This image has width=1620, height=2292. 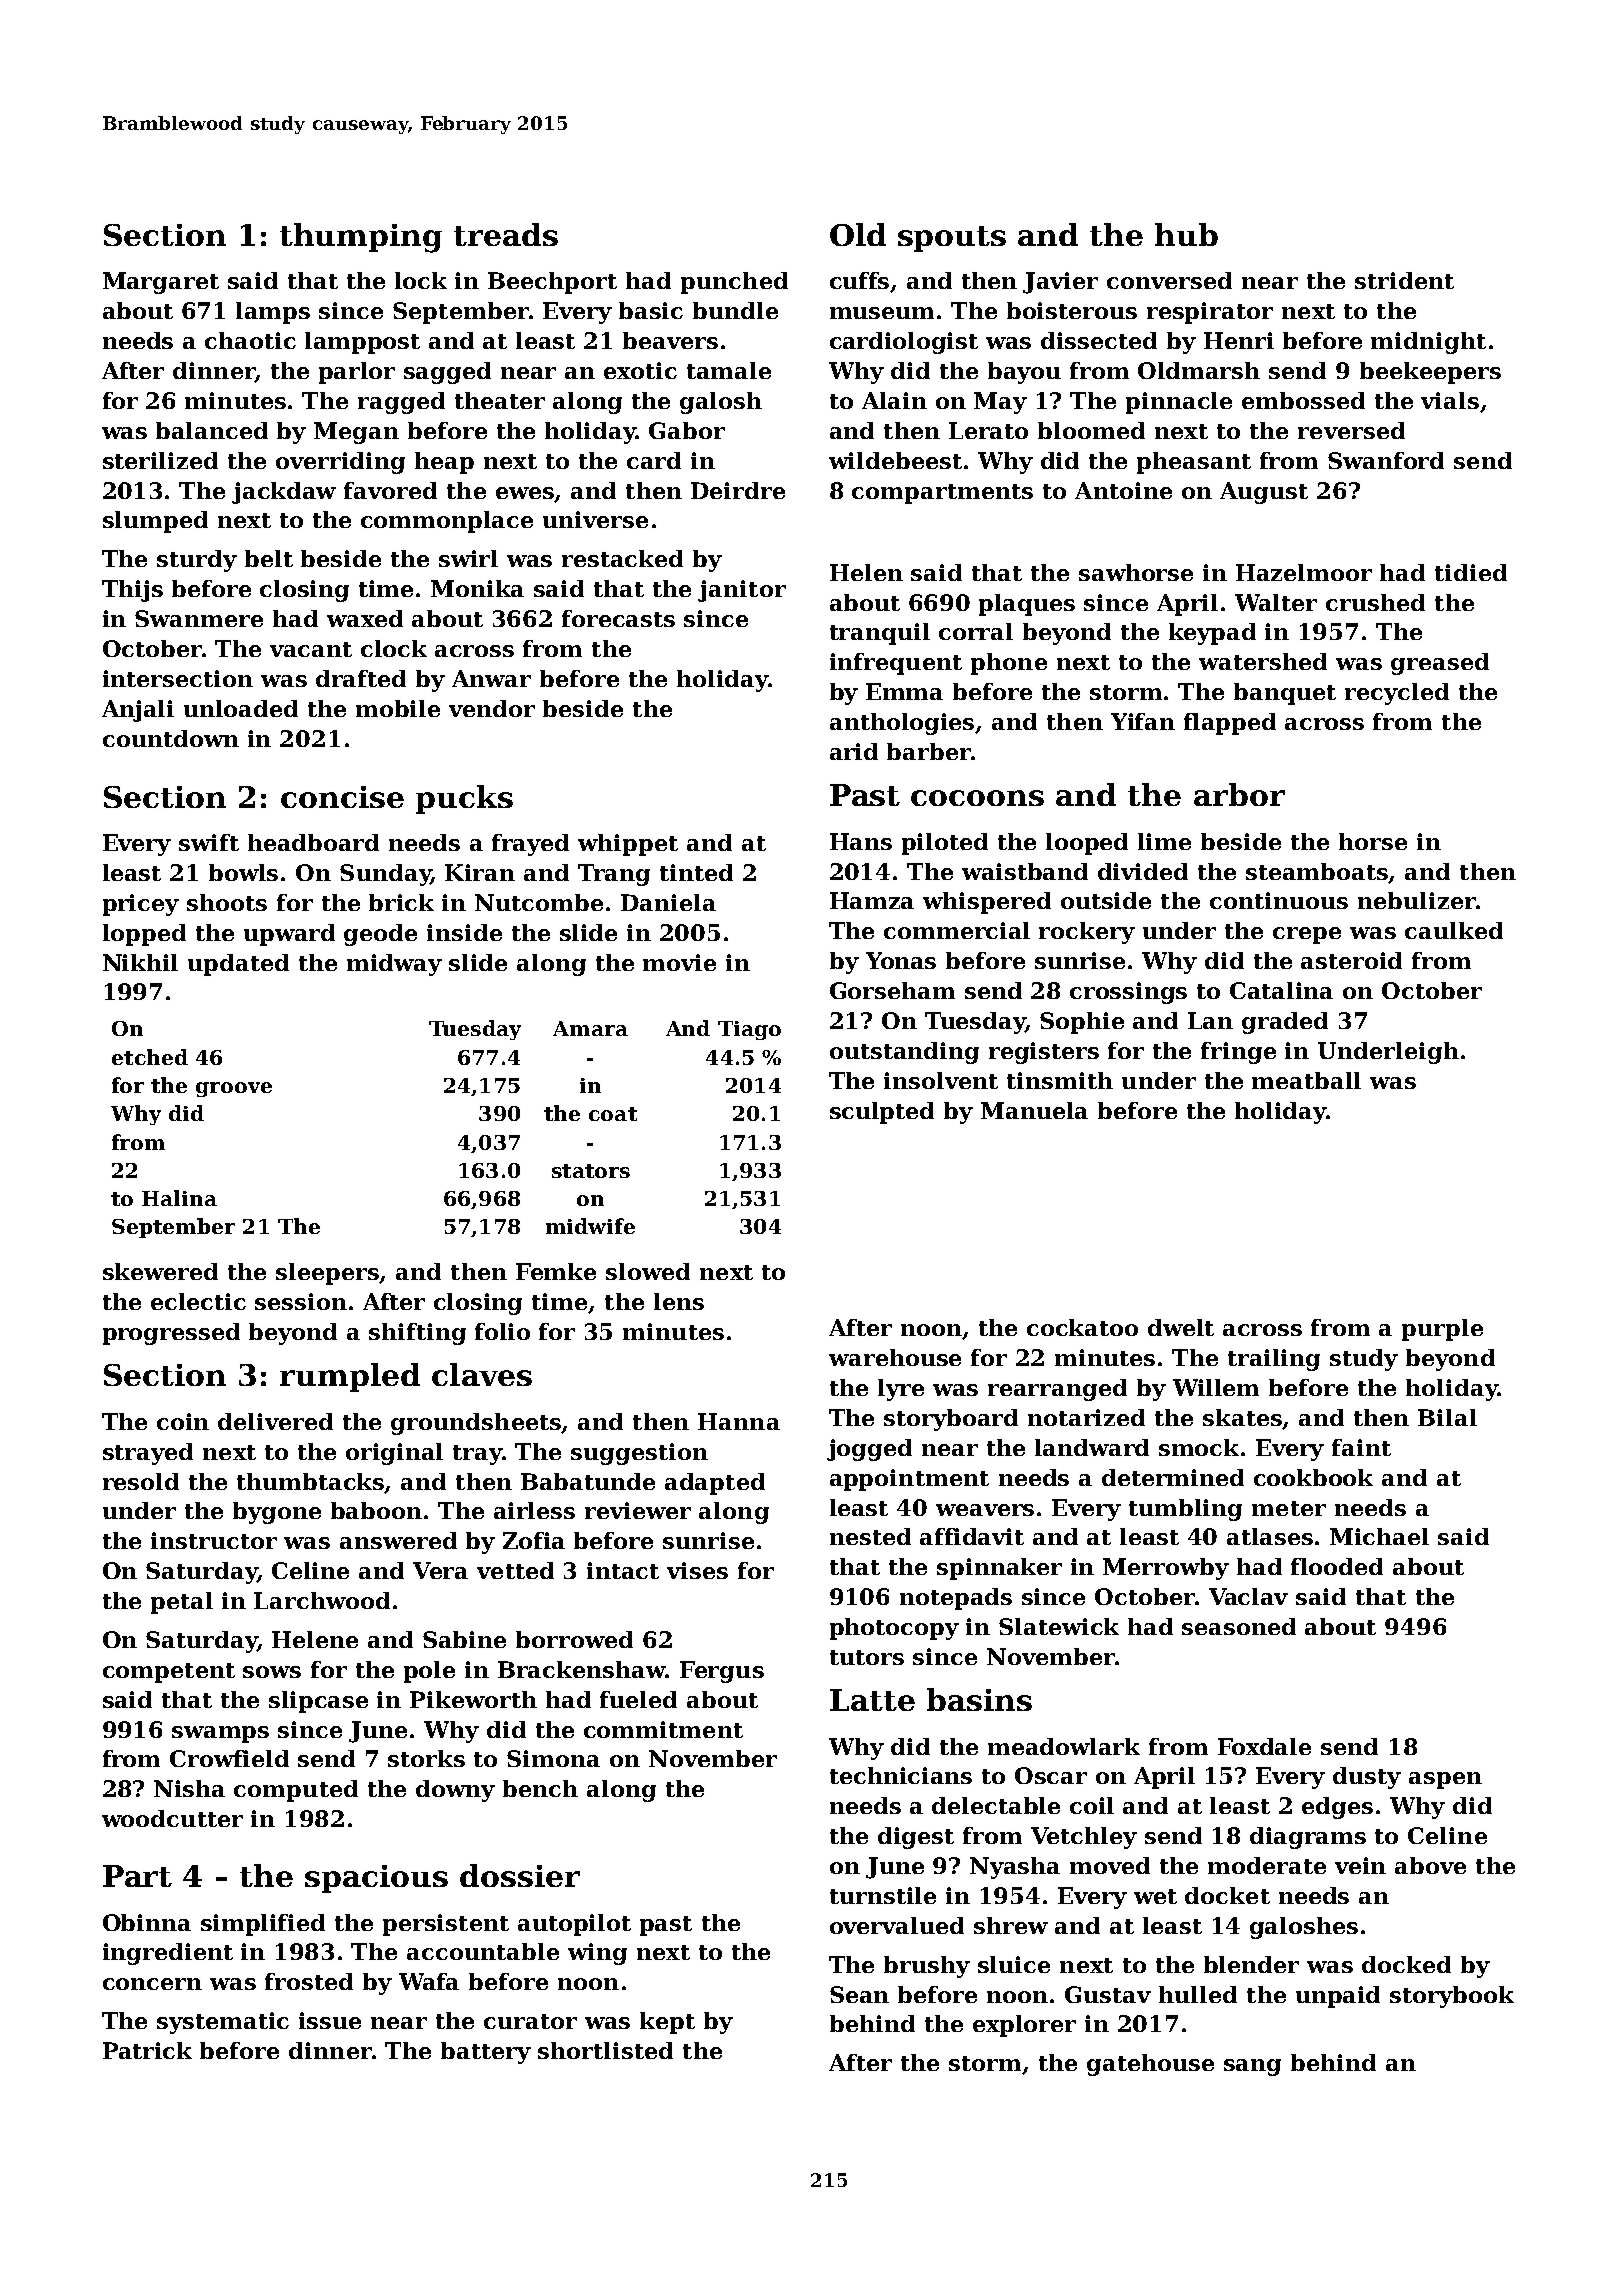 What do you see at coordinates (506, 234) in the image?
I see `treads` at bounding box center [506, 234].
